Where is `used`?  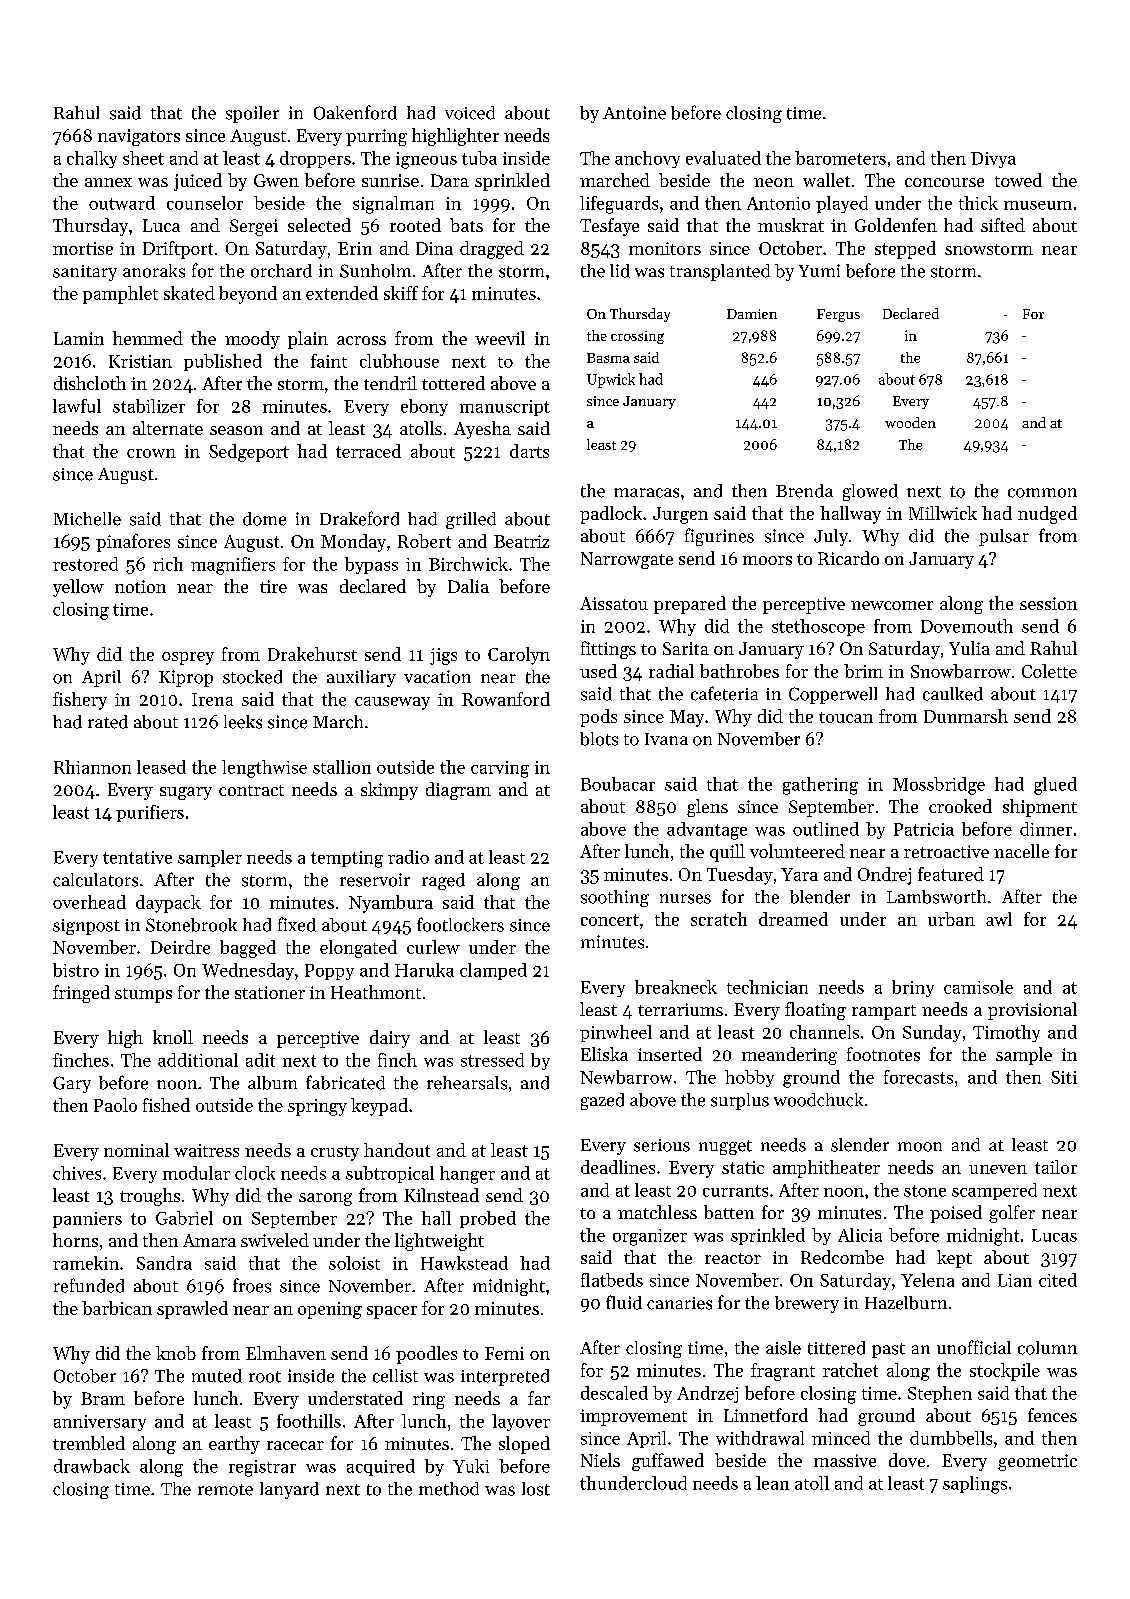
used is located at coordinates (598, 671).
